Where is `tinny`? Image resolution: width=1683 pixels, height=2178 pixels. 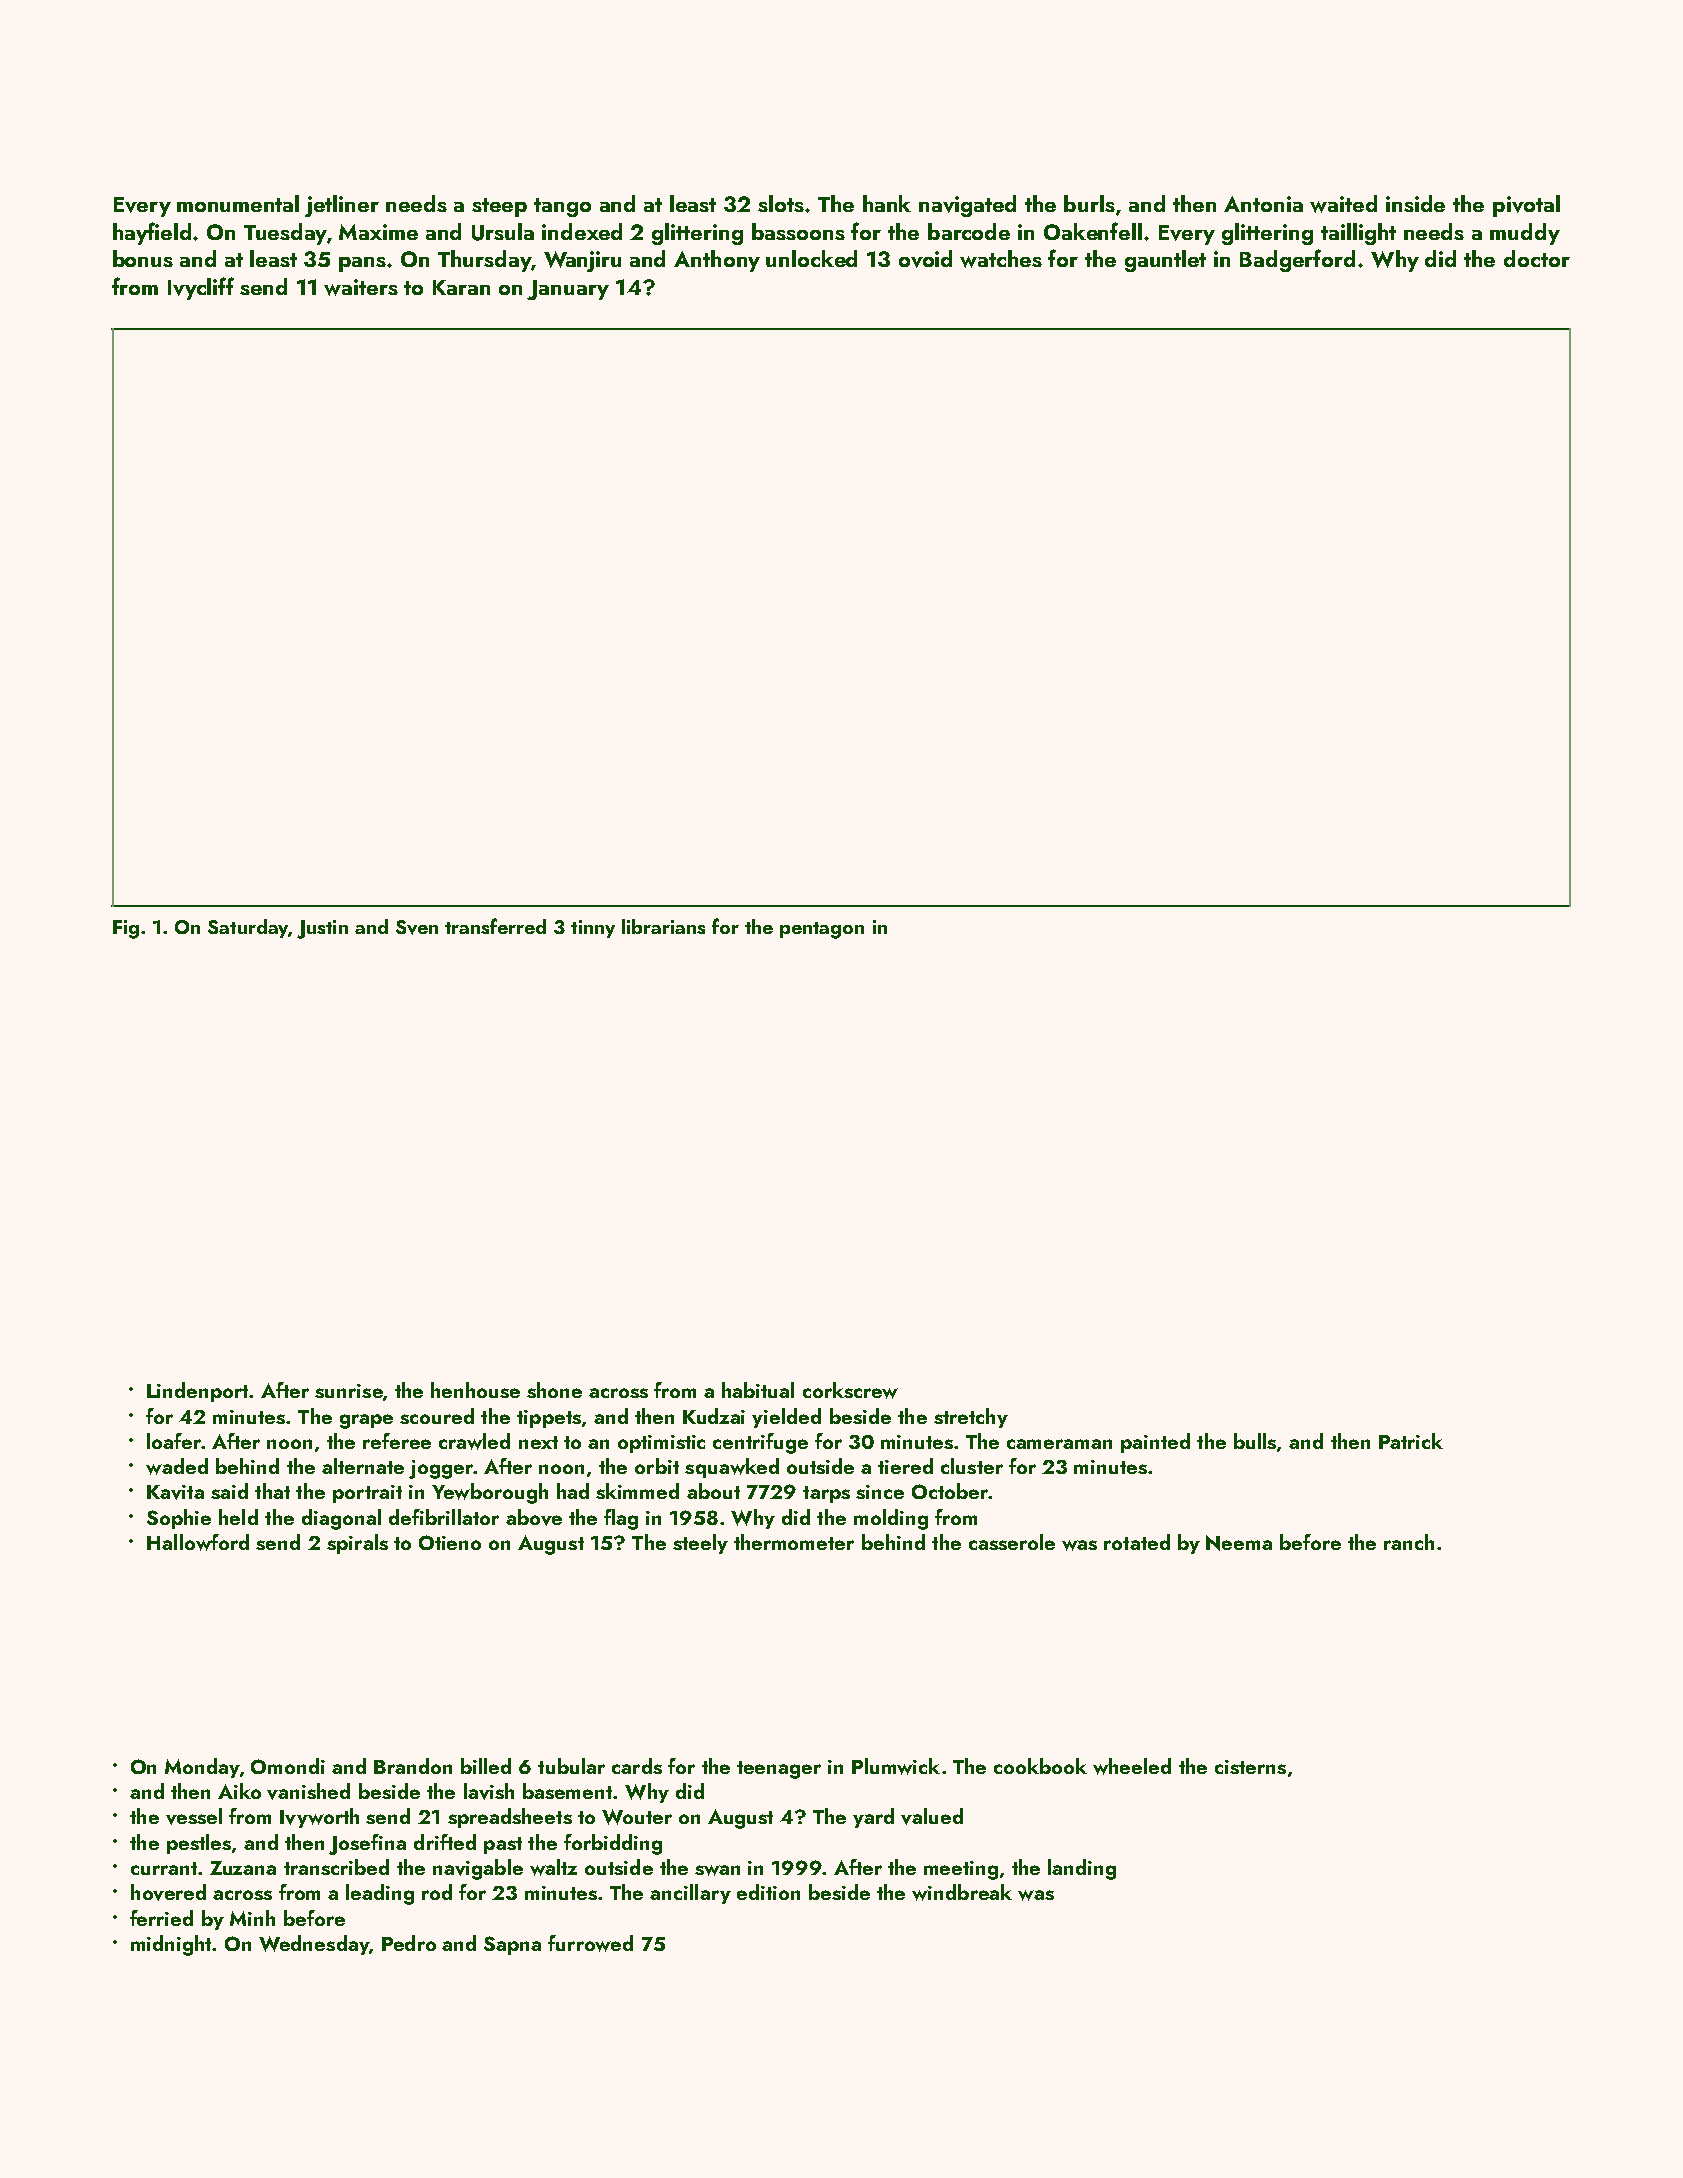
tinny is located at coordinates (593, 929).
